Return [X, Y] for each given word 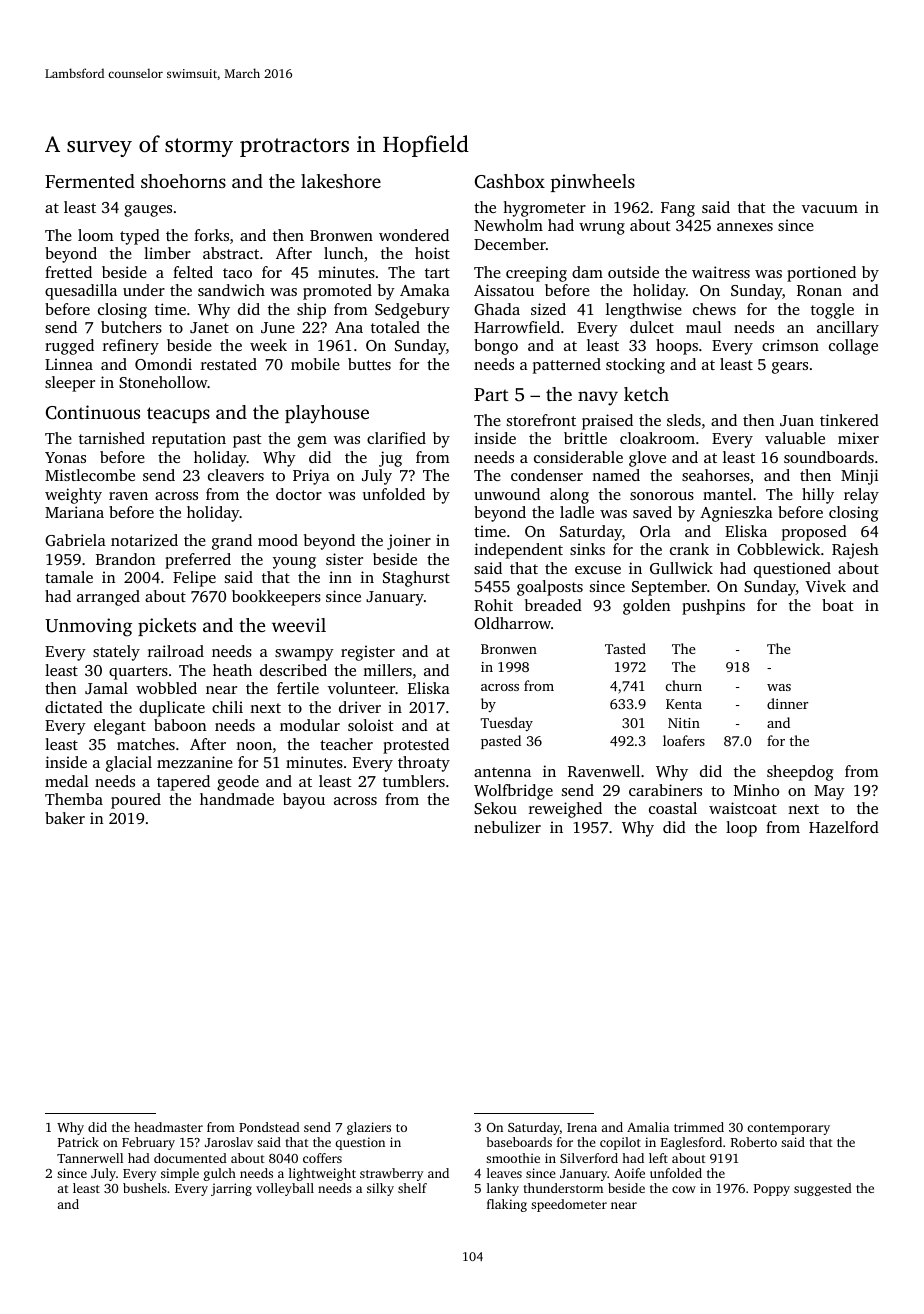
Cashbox [510, 181]
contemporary [788, 1129]
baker [65, 818]
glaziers [369, 1128]
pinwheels [593, 183]
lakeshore [341, 181]
